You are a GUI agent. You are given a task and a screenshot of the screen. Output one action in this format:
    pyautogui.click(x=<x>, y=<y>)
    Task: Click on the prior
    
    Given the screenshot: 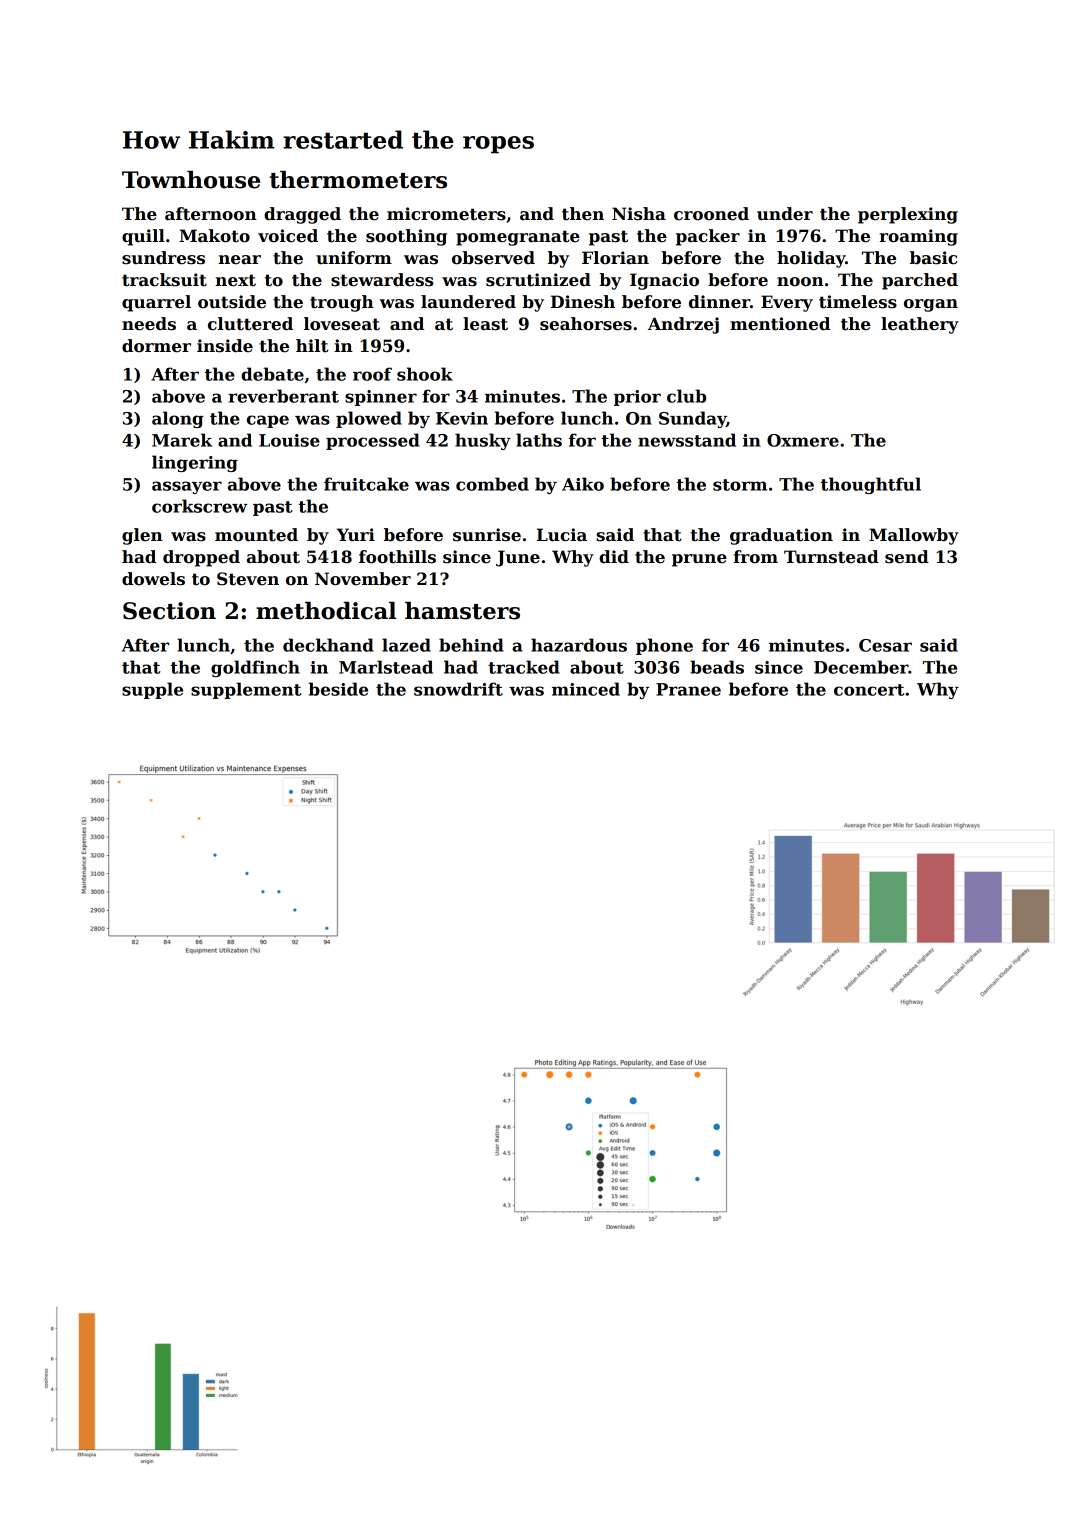 What is the action you would take?
    pyautogui.click(x=637, y=398)
